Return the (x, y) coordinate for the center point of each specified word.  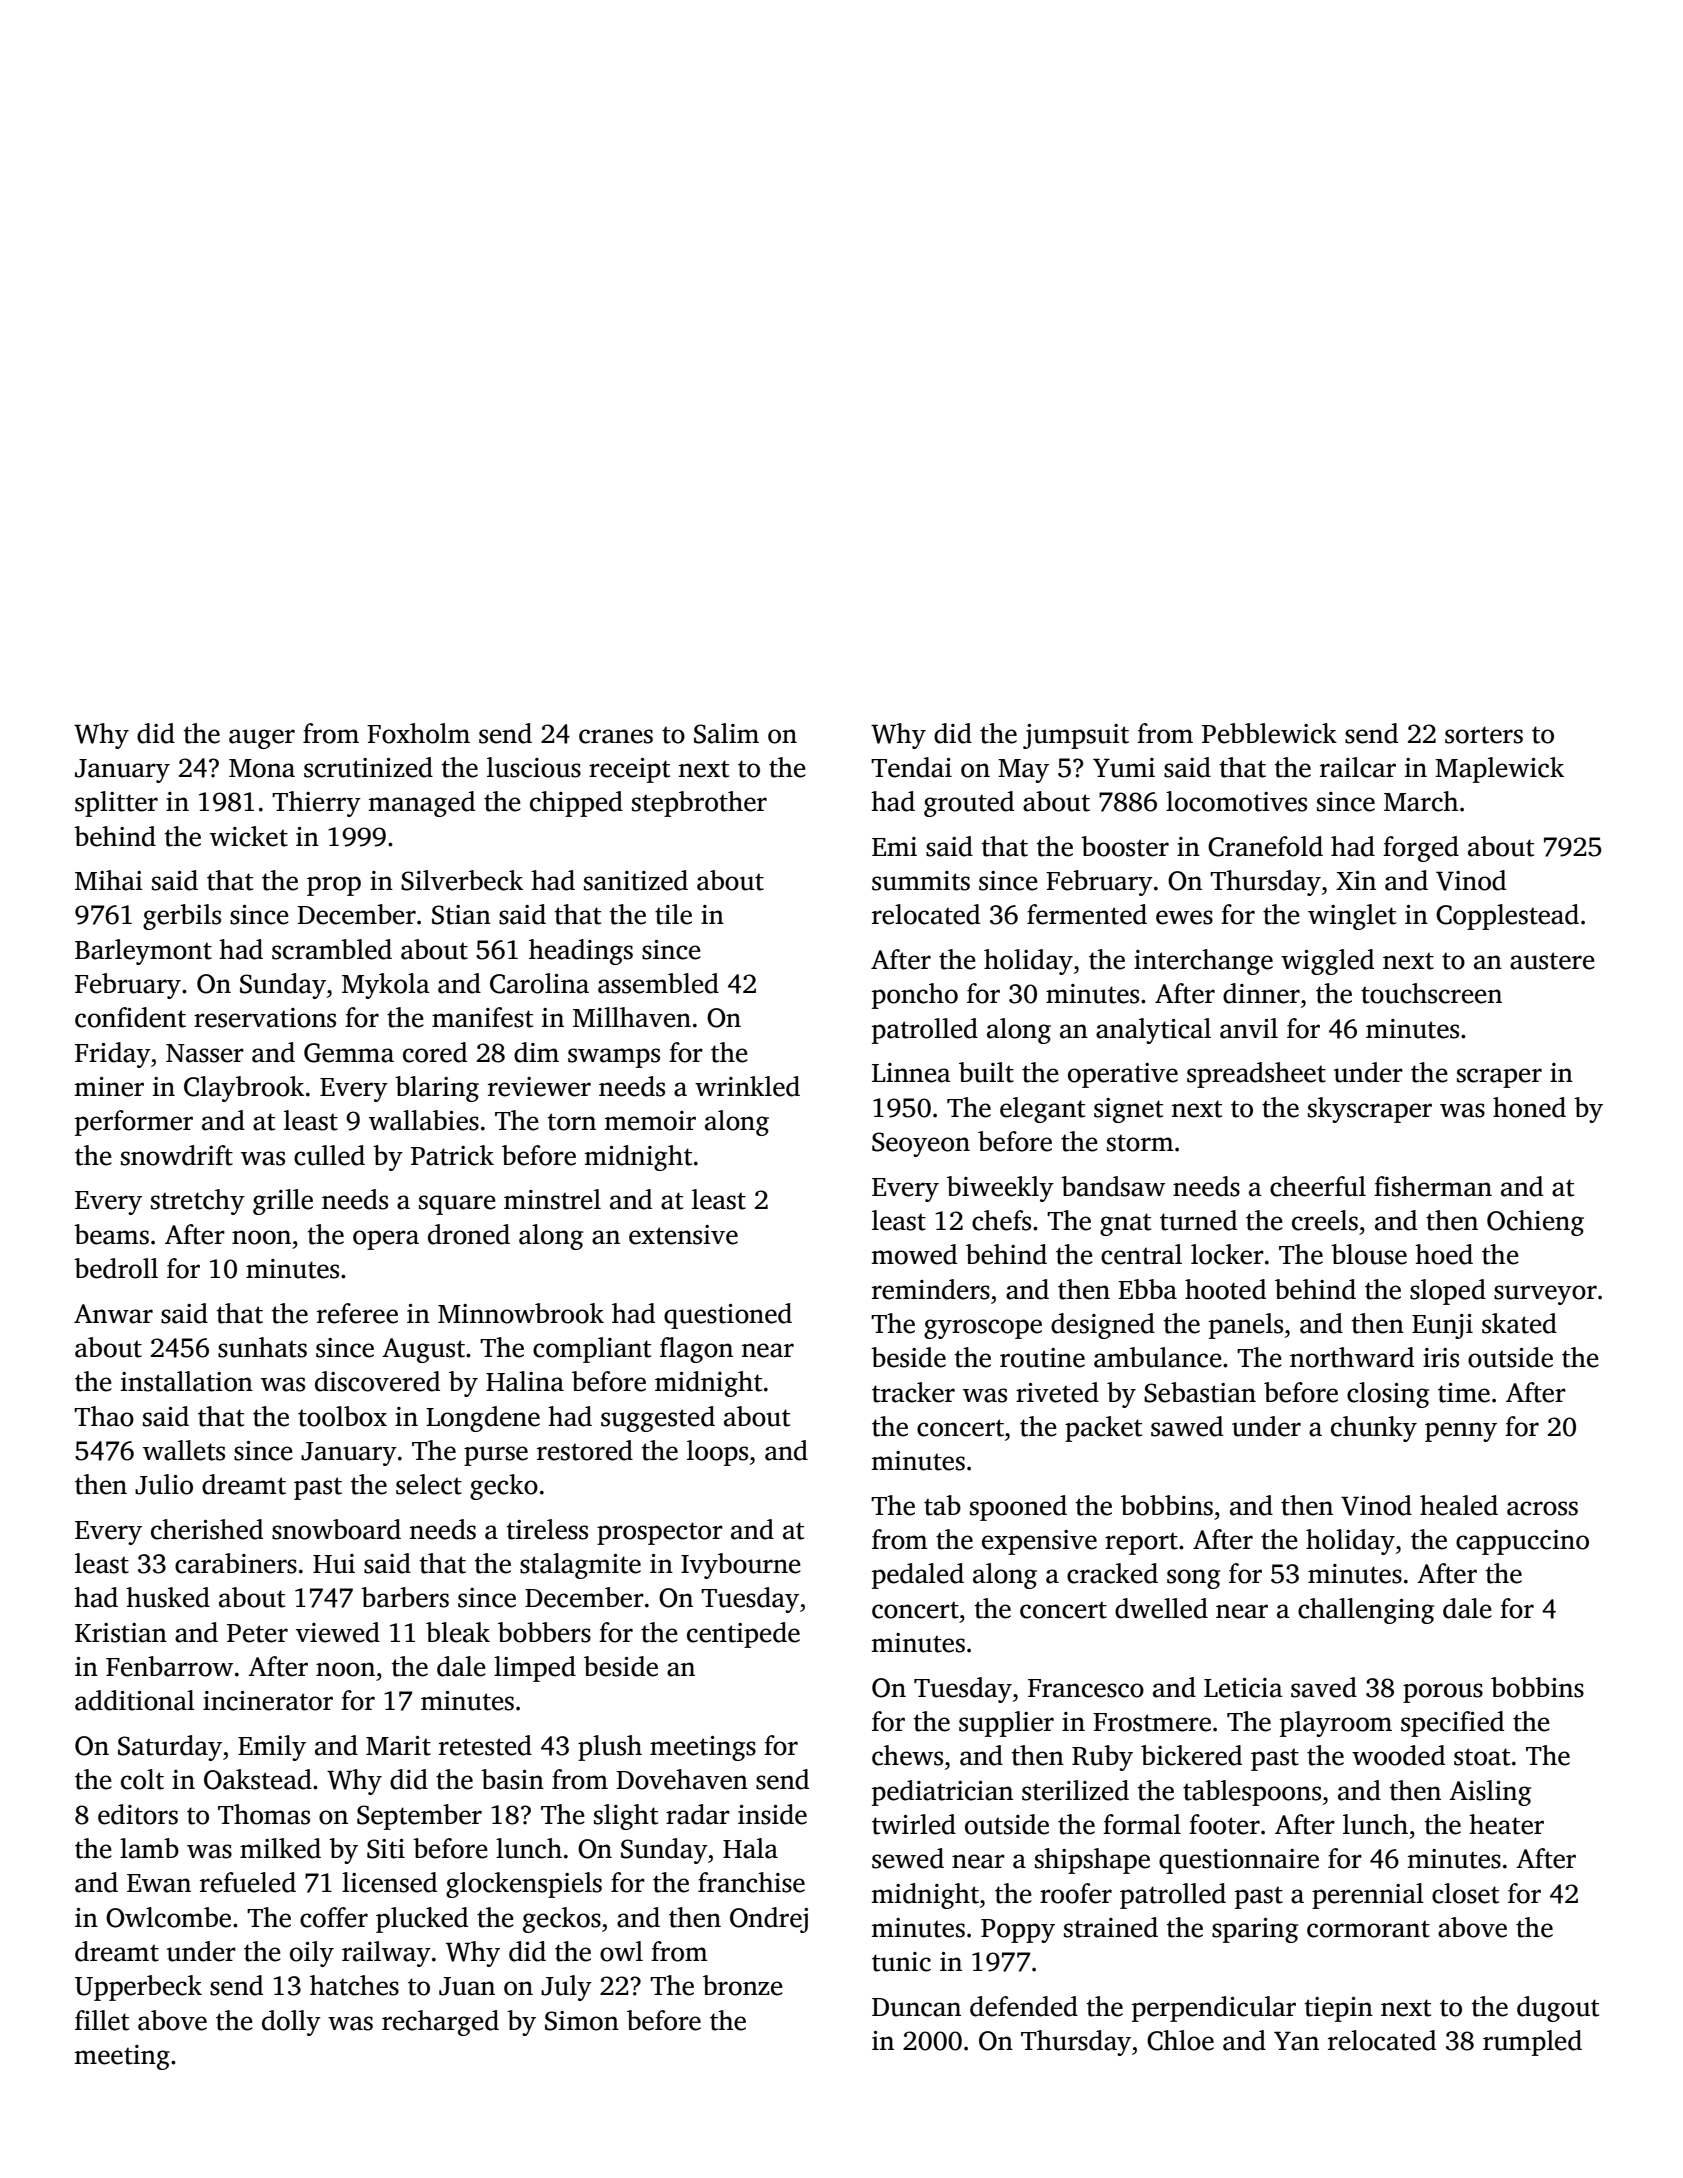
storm (1140, 1143)
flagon (696, 1350)
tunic (901, 1962)
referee (357, 1313)
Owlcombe (168, 1917)
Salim (726, 733)
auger (262, 739)
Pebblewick (1269, 733)
